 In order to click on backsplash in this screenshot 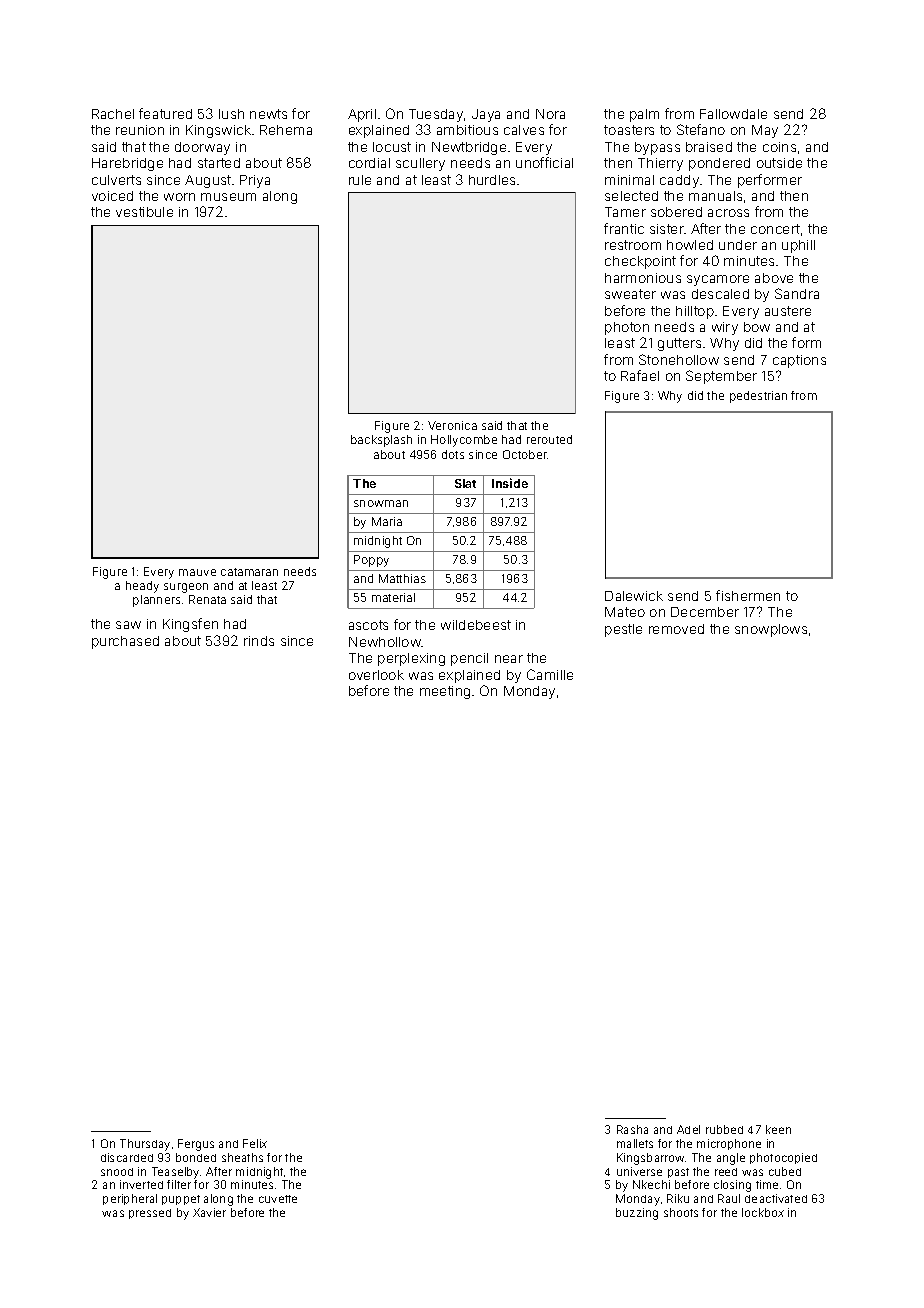, I will do `click(381, 441)`.
